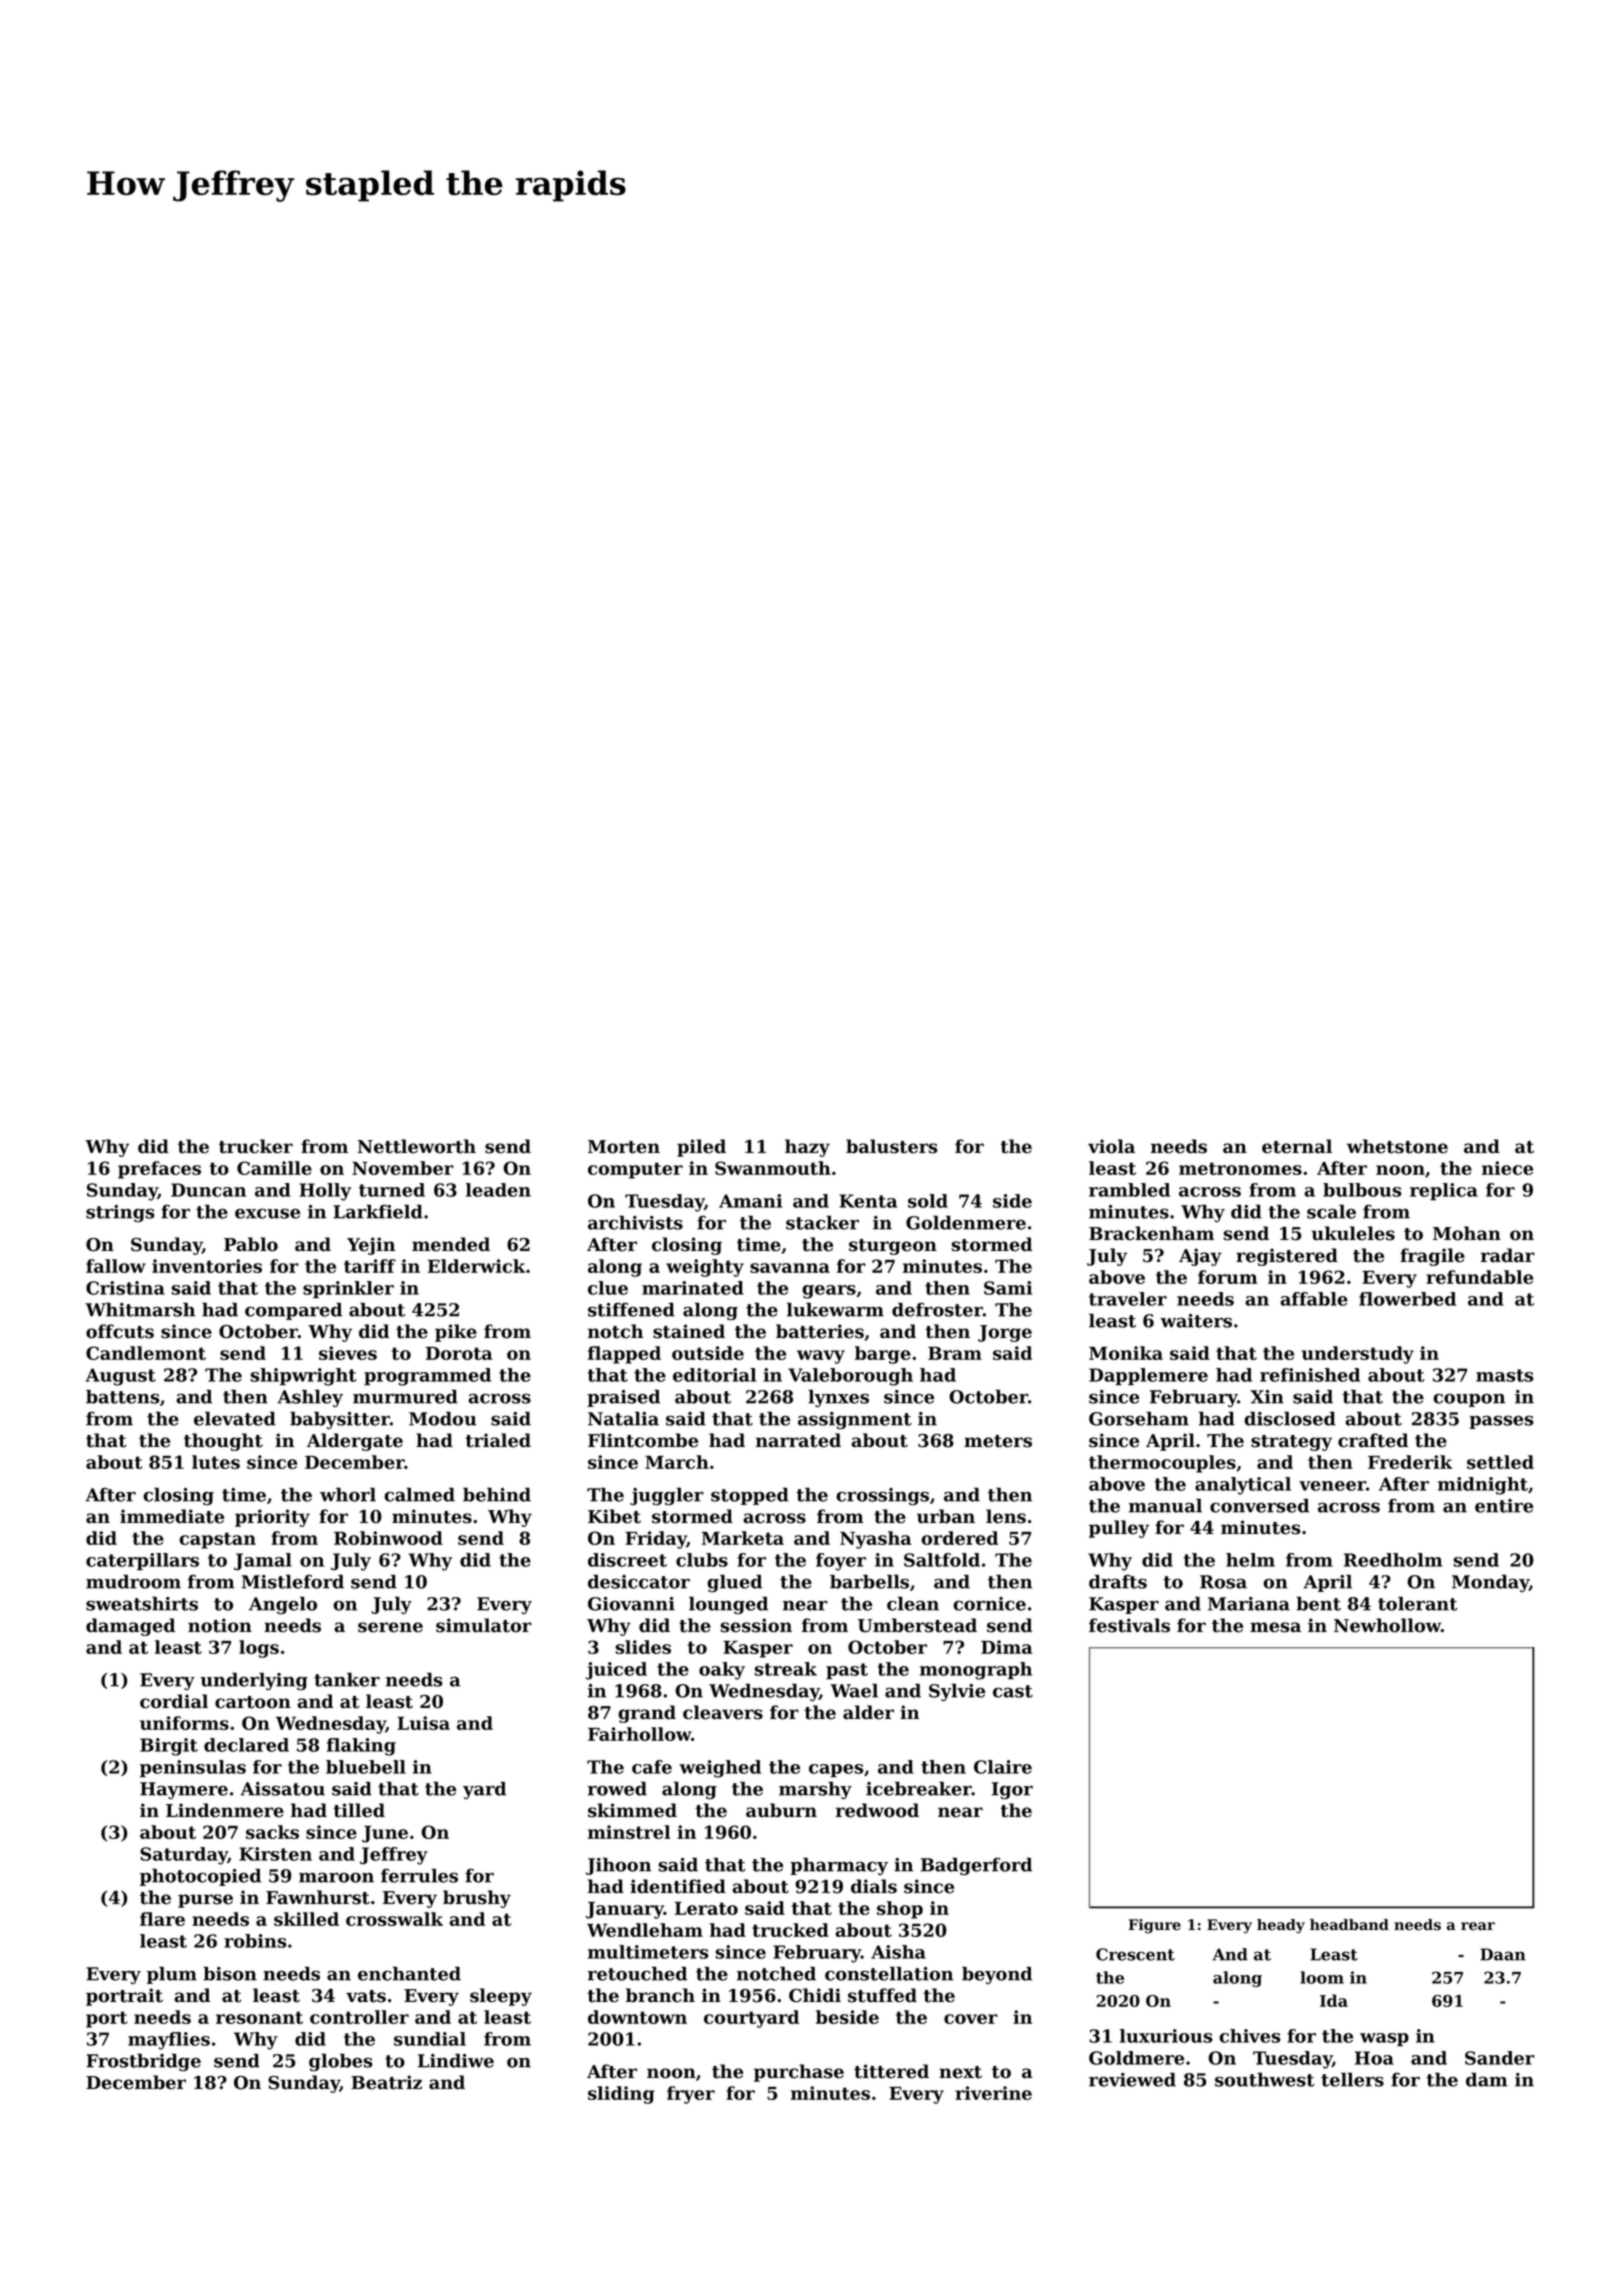 The height and width of the document is (2292, 1620). I want to click on eternal, so click(1297, 1146).
